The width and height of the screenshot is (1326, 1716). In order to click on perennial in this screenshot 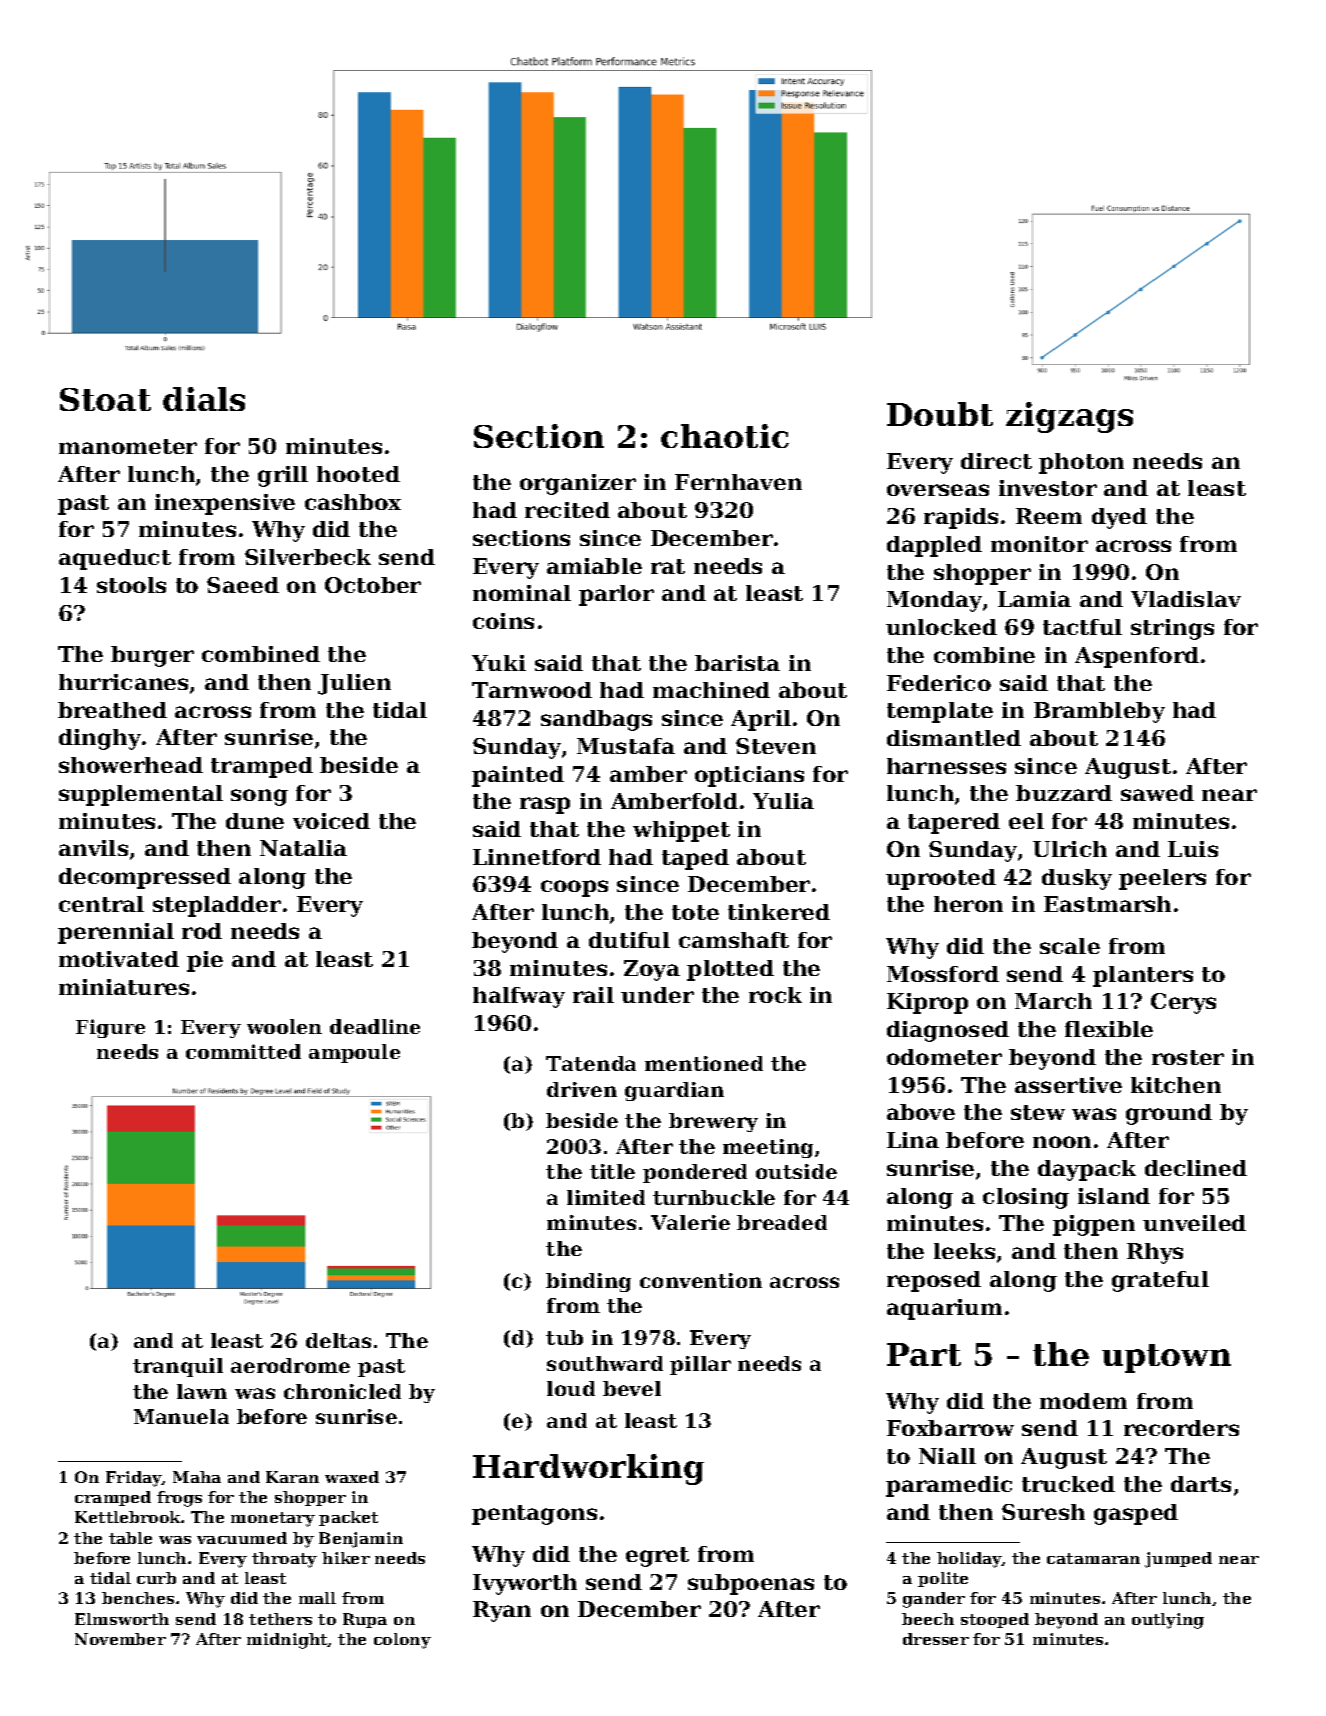, I will do `click(116, 933)`.
